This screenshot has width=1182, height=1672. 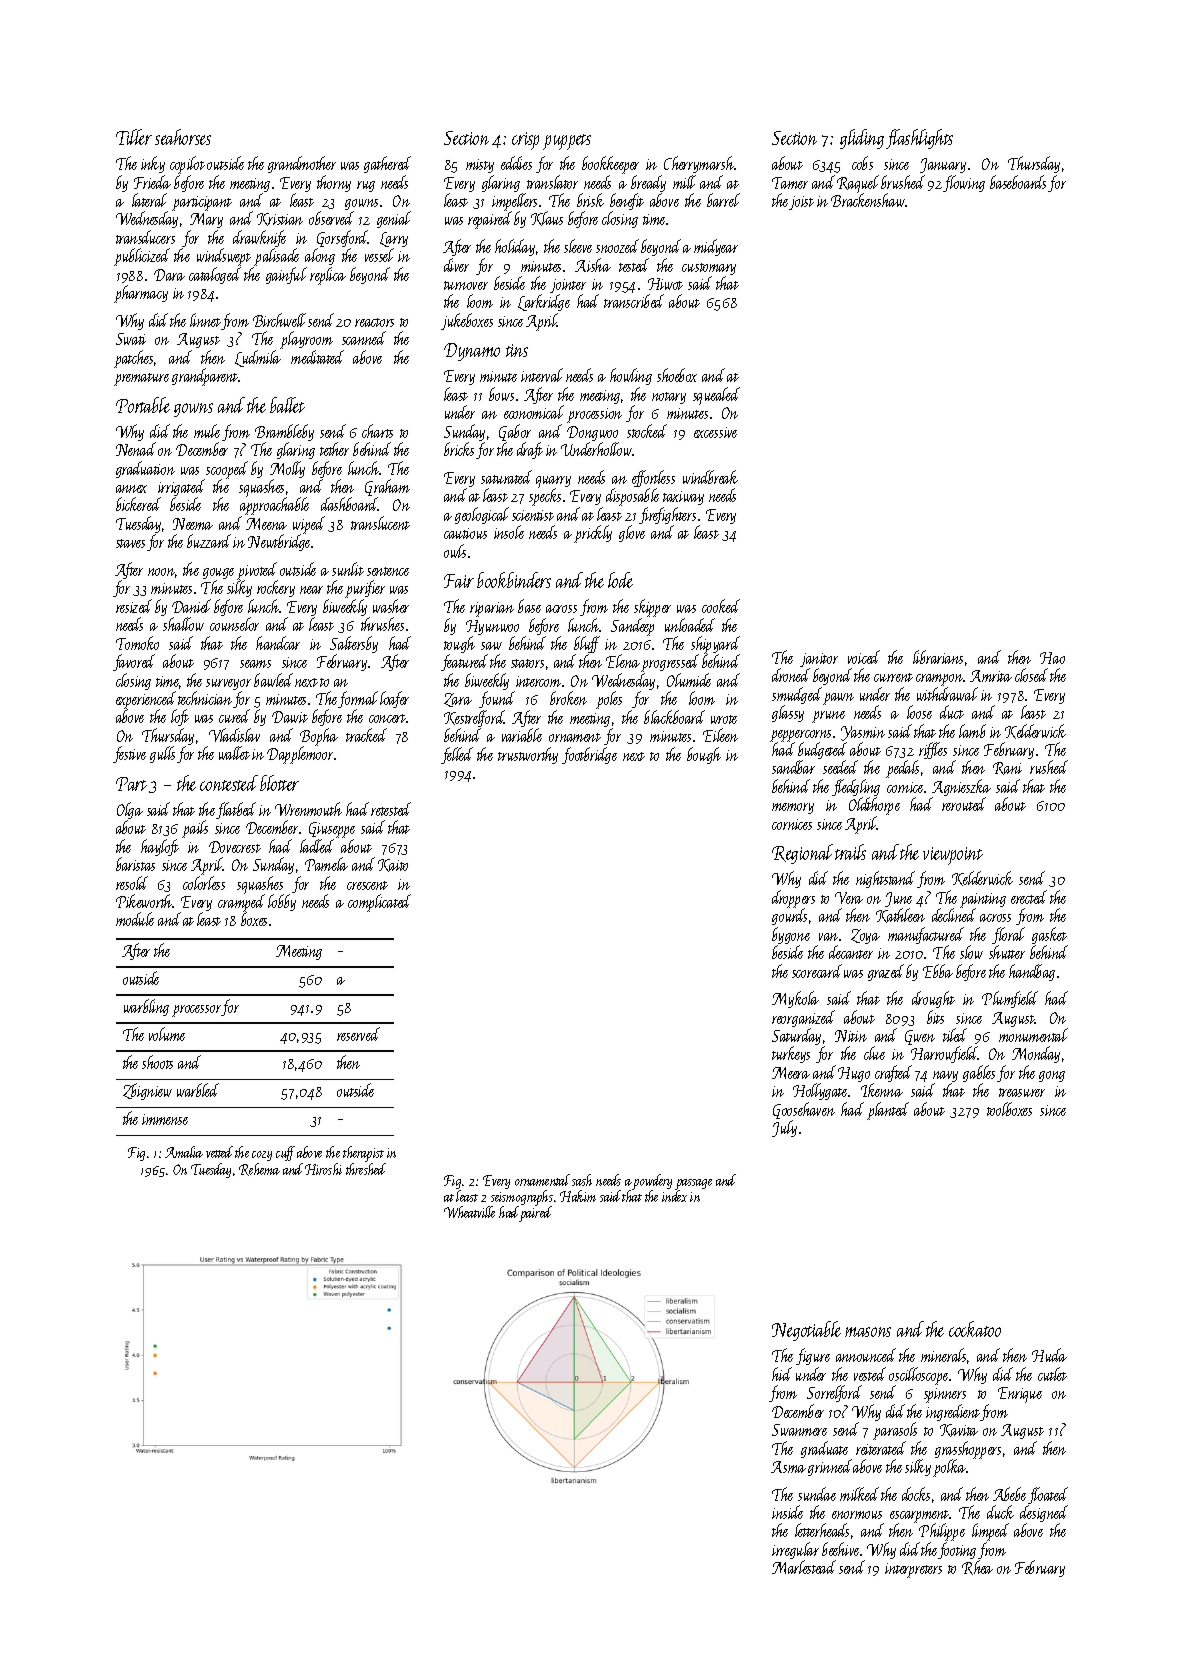 What do you see at coordinates (469, 1212) in the screenshot?
I see `Wheatville` at bounding box center [469, 1212].
